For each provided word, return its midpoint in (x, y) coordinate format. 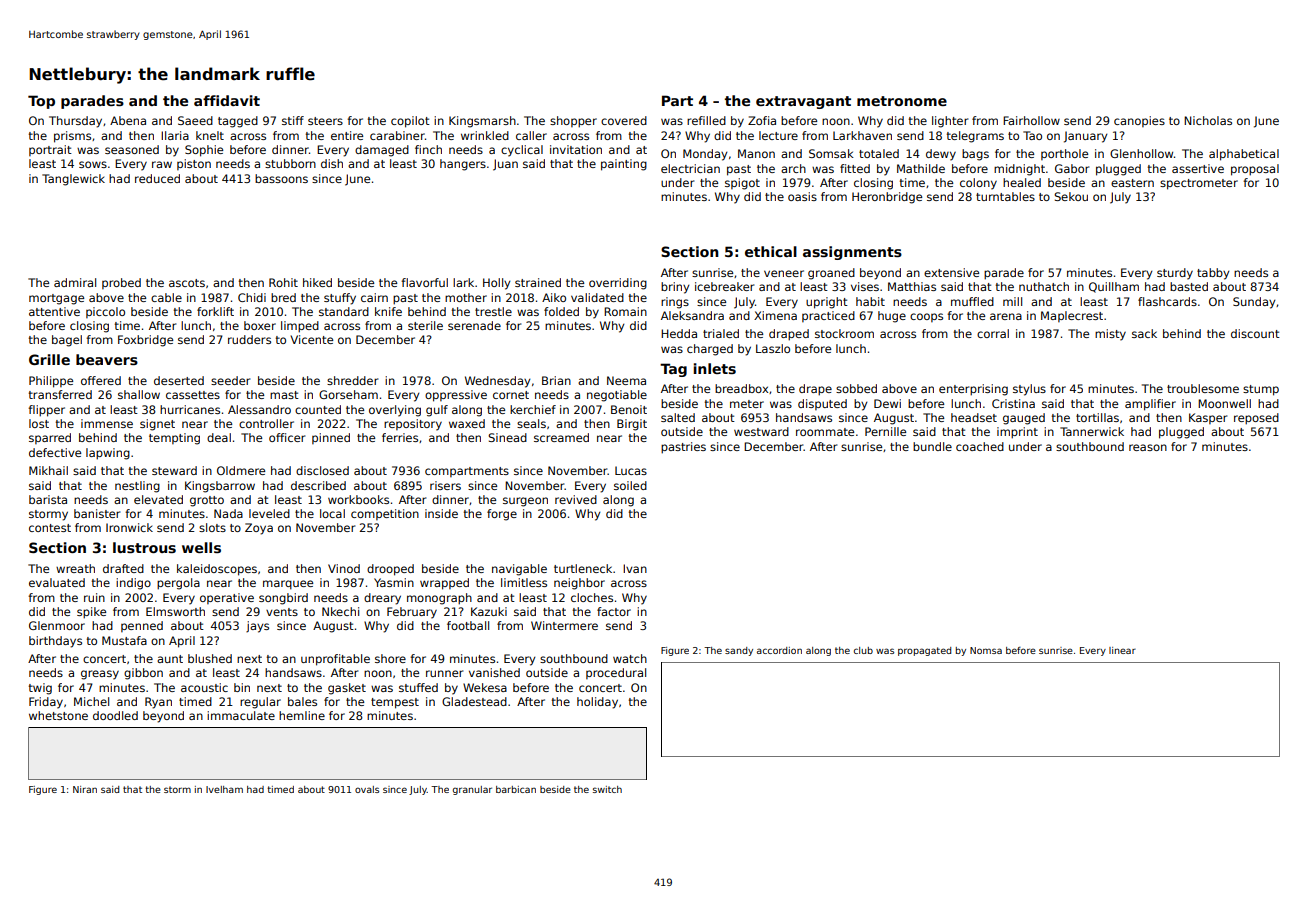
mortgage (56, 299)
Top (41, 102)
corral (993, 333)
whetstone (58, 715)
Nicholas (1208, 120)
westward (761, 431)
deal (219, 437)
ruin (94, 597)
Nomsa (986, 650)
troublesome (1203, 388)
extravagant (803, 102)
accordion (779, 650)
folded (561, 311)
